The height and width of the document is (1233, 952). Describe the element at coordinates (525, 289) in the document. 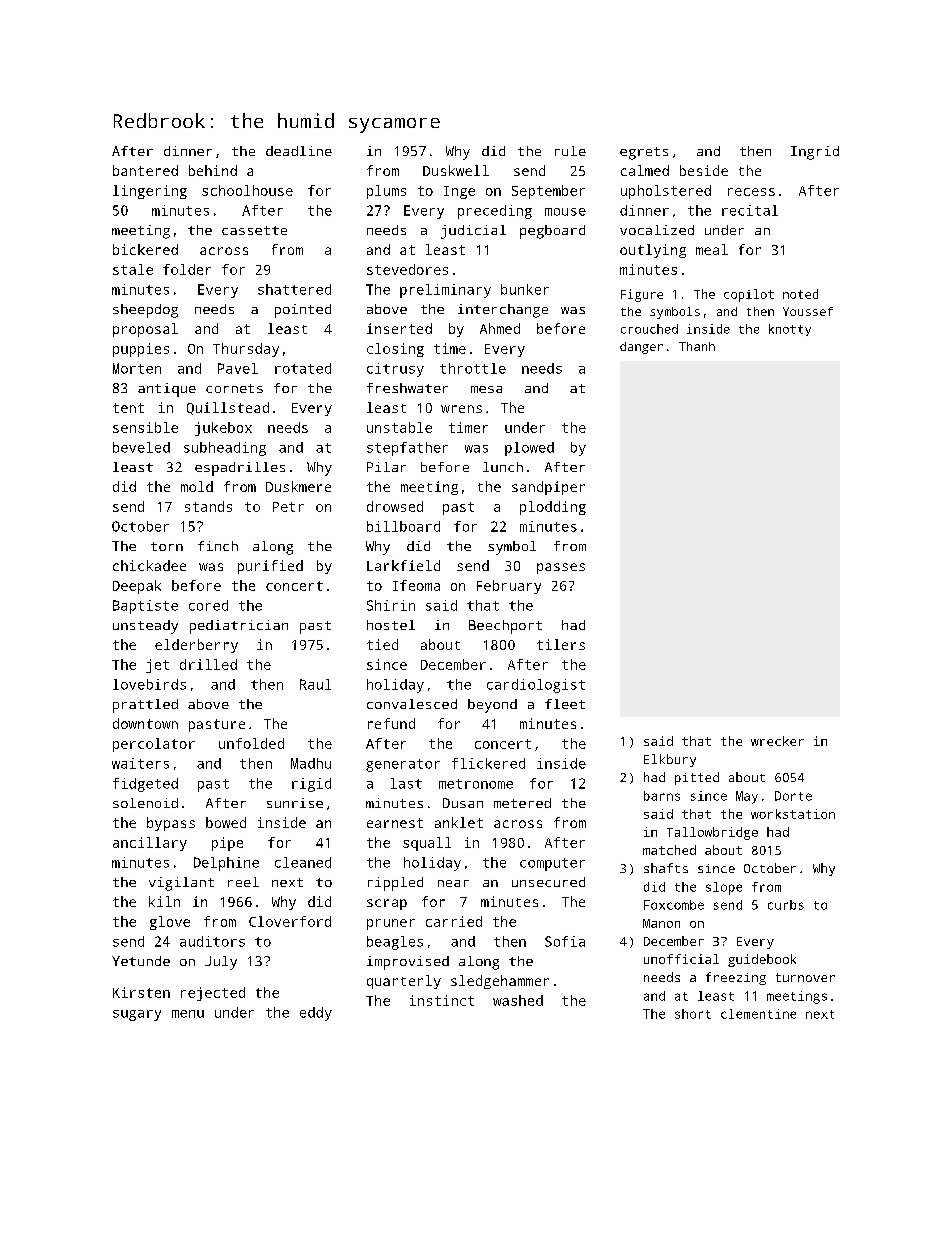

I see `bunker` at that location.
